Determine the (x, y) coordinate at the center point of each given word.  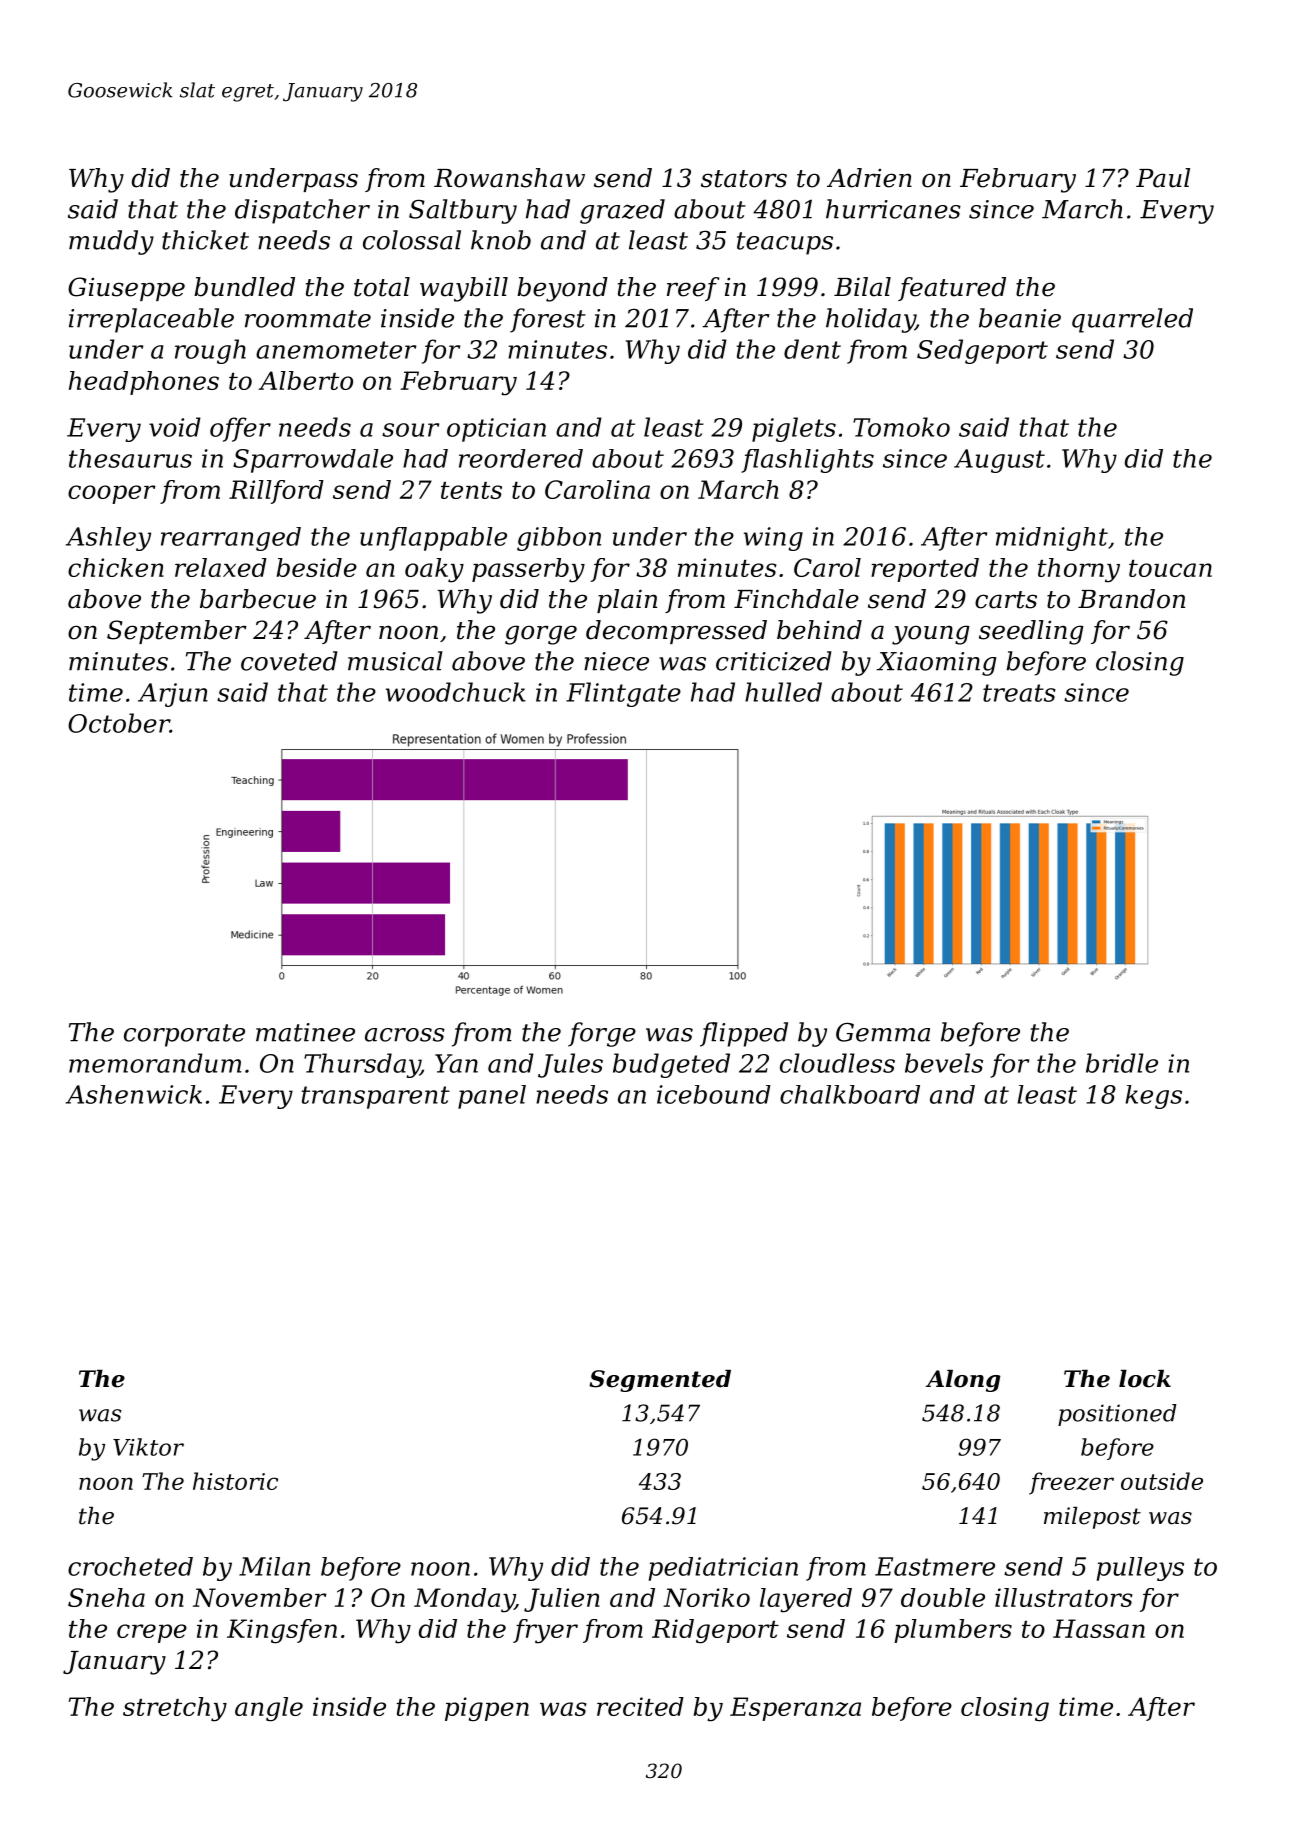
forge (602, 1034)
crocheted (130, 1566)
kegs (1153, 1097)
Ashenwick (134, 1094)
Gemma (883, 1032)
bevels (944, 1063)
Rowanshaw (509, 178)
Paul (1163, 178)
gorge (541, 635)
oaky (434, 570)
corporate (184, 1035)
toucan (1170, 568)
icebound (714, 1094)
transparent (375, 1097)
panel (492, 1097)
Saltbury (463, 211)
